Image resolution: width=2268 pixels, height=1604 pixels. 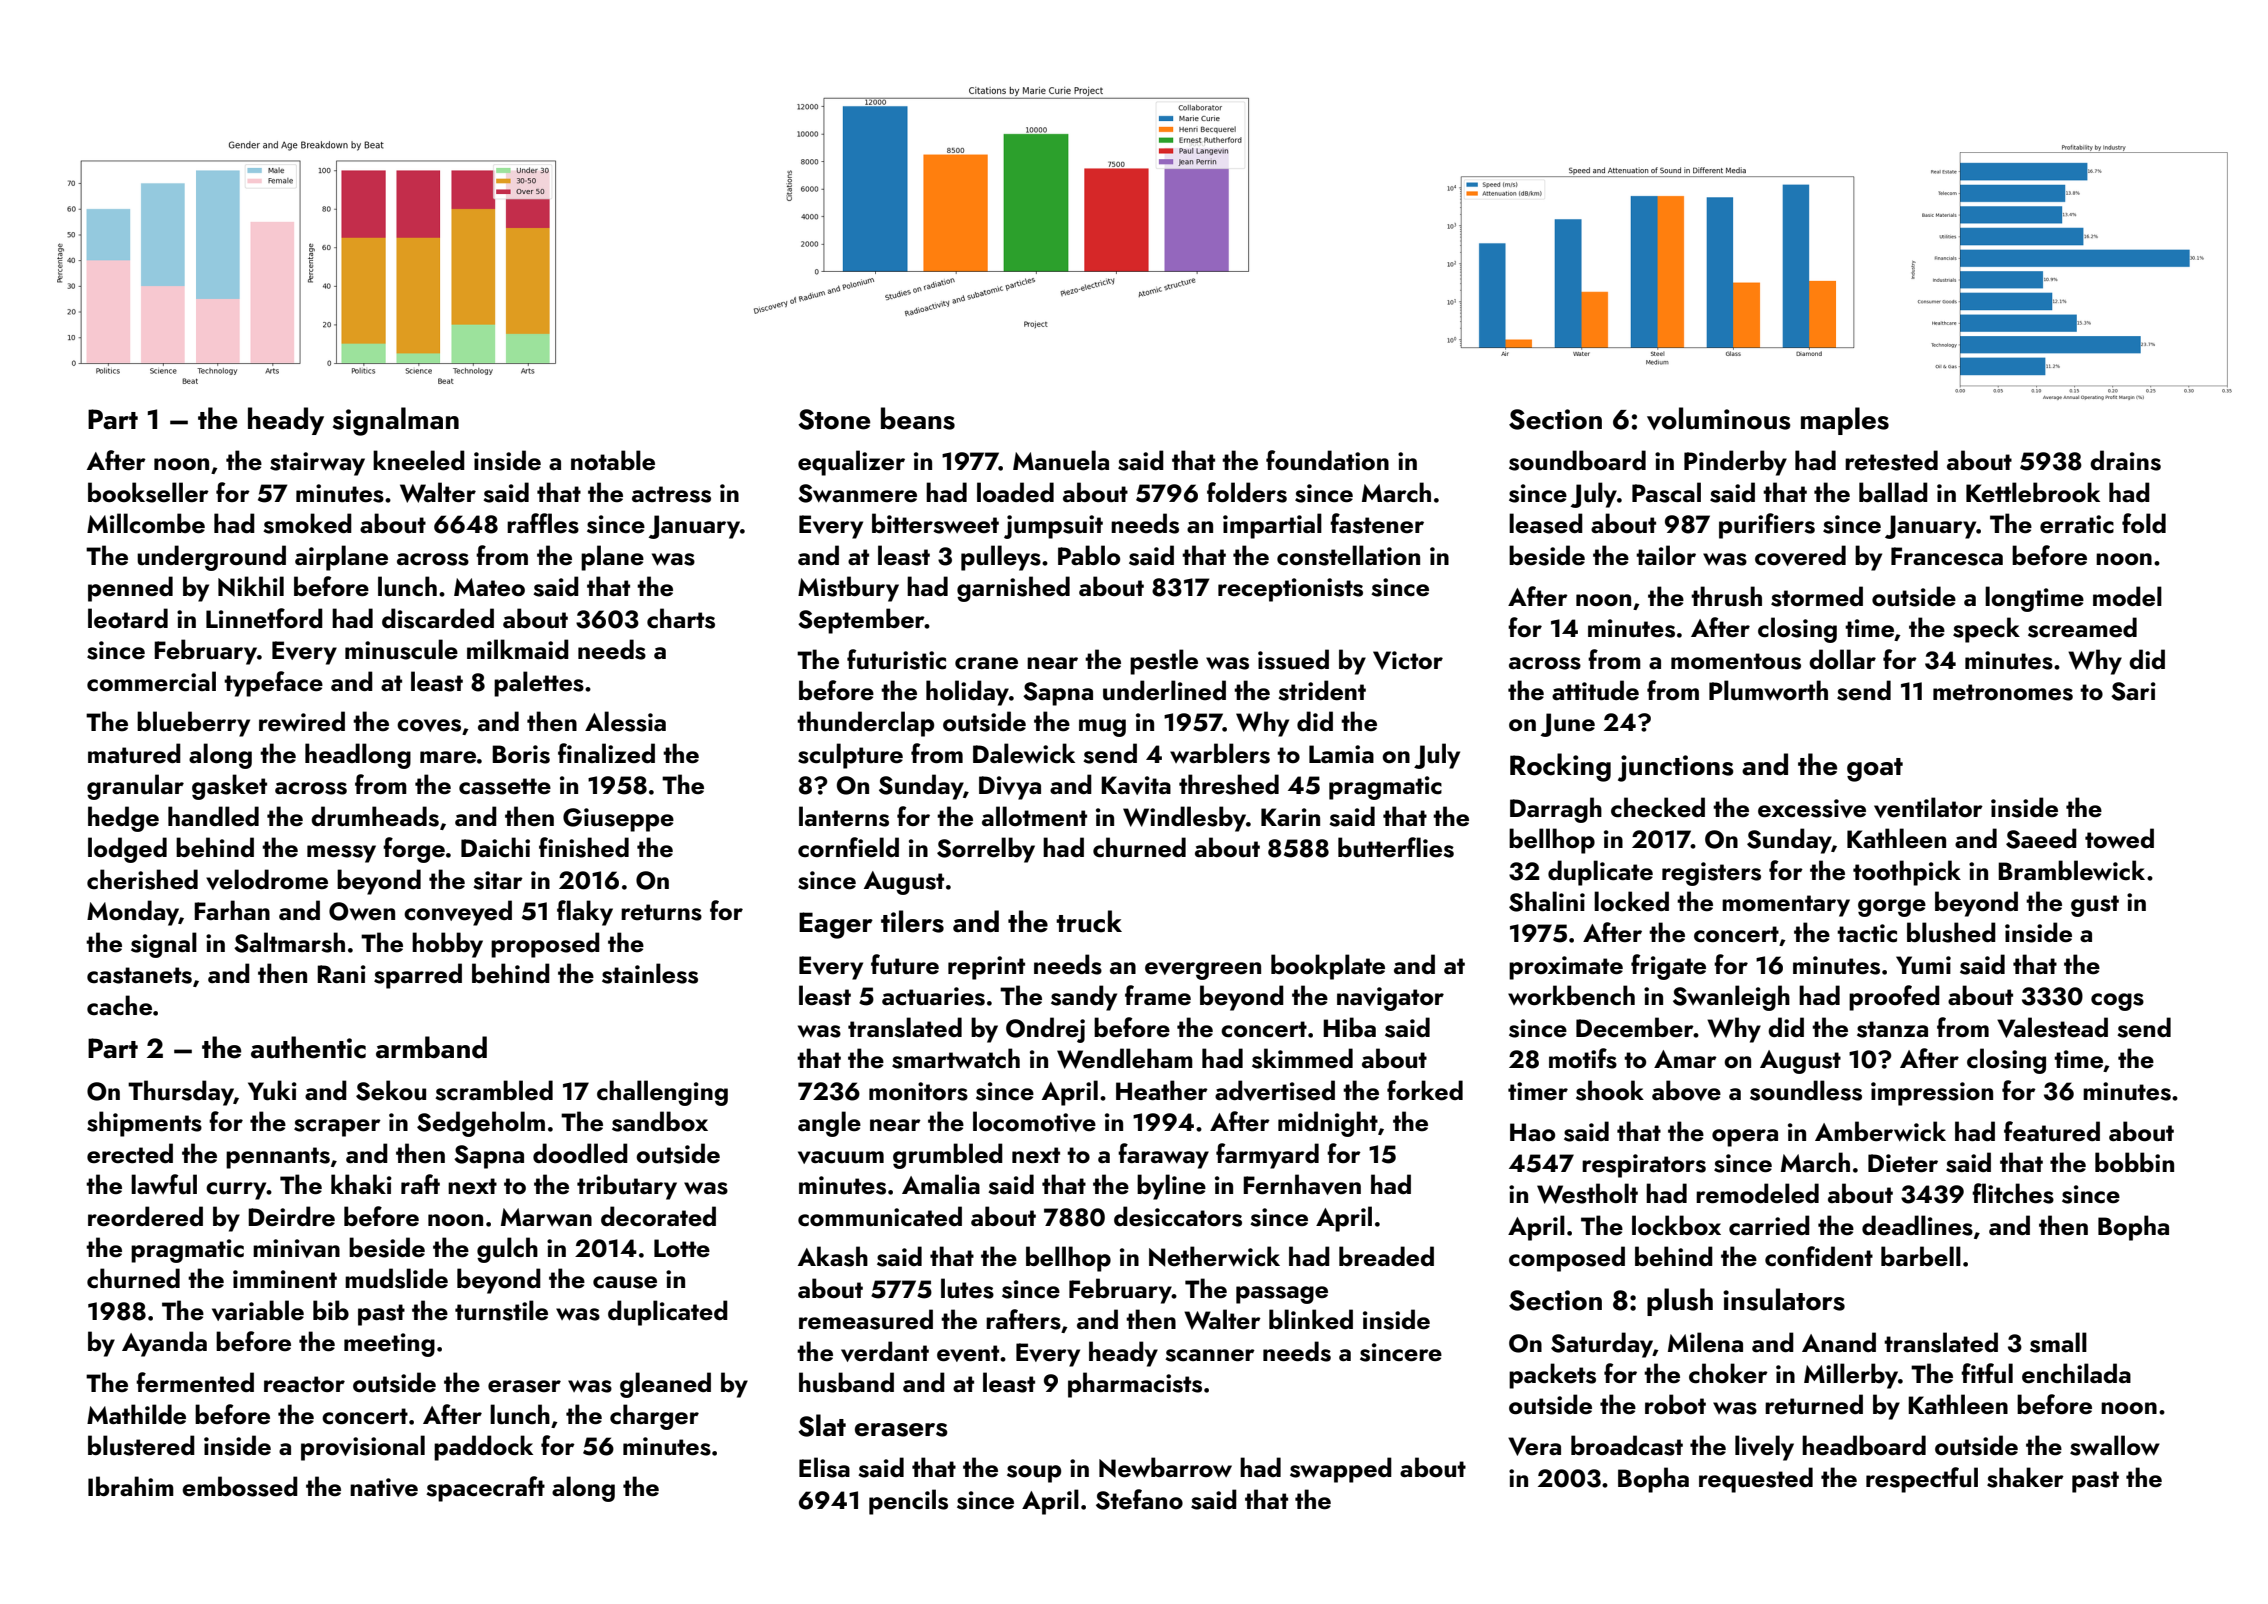 I want to click on Amalia, so click(x=941, y=1184).
